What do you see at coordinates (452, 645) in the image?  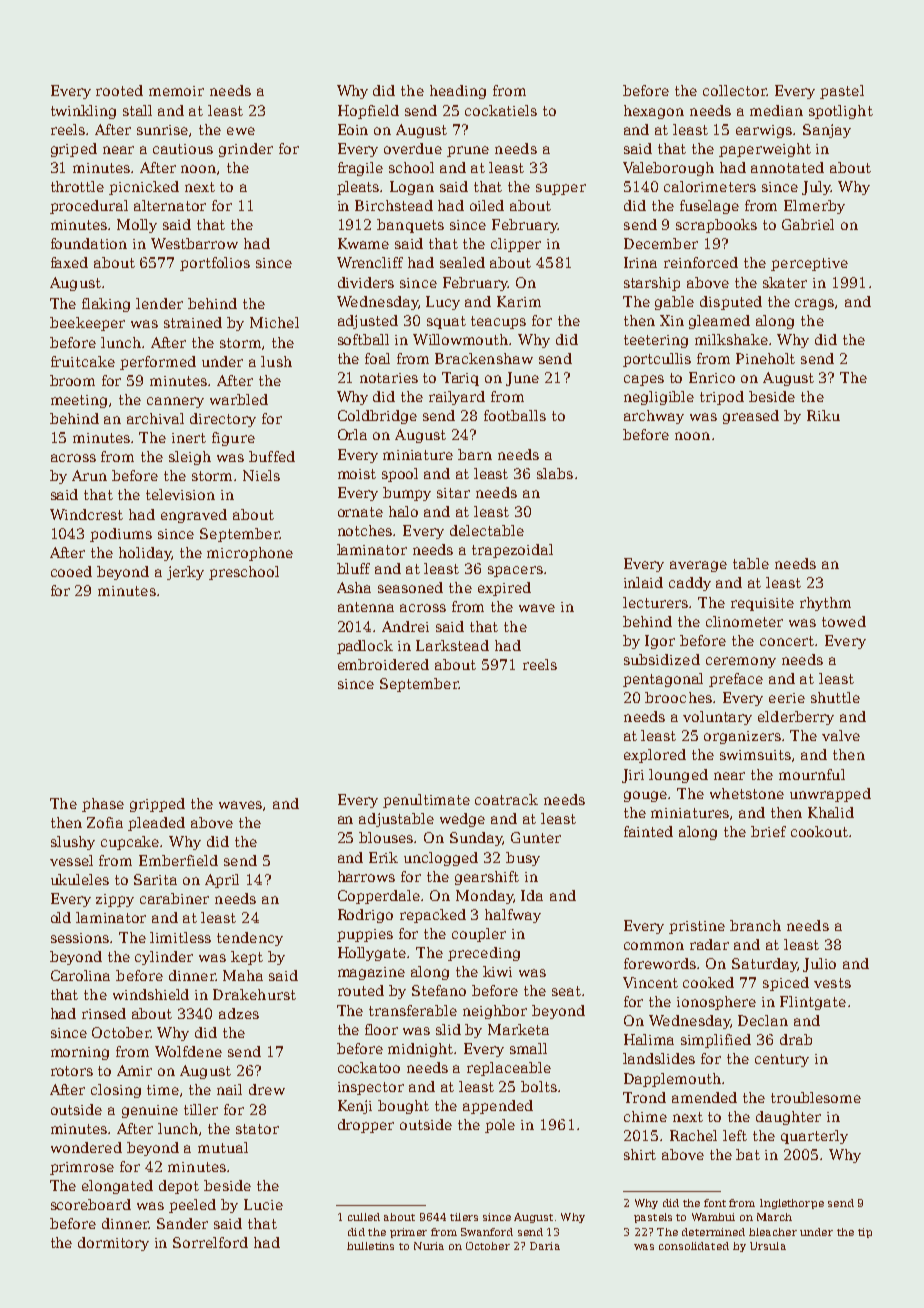 I see `Larkstead` at bounding box center [452, 645].
